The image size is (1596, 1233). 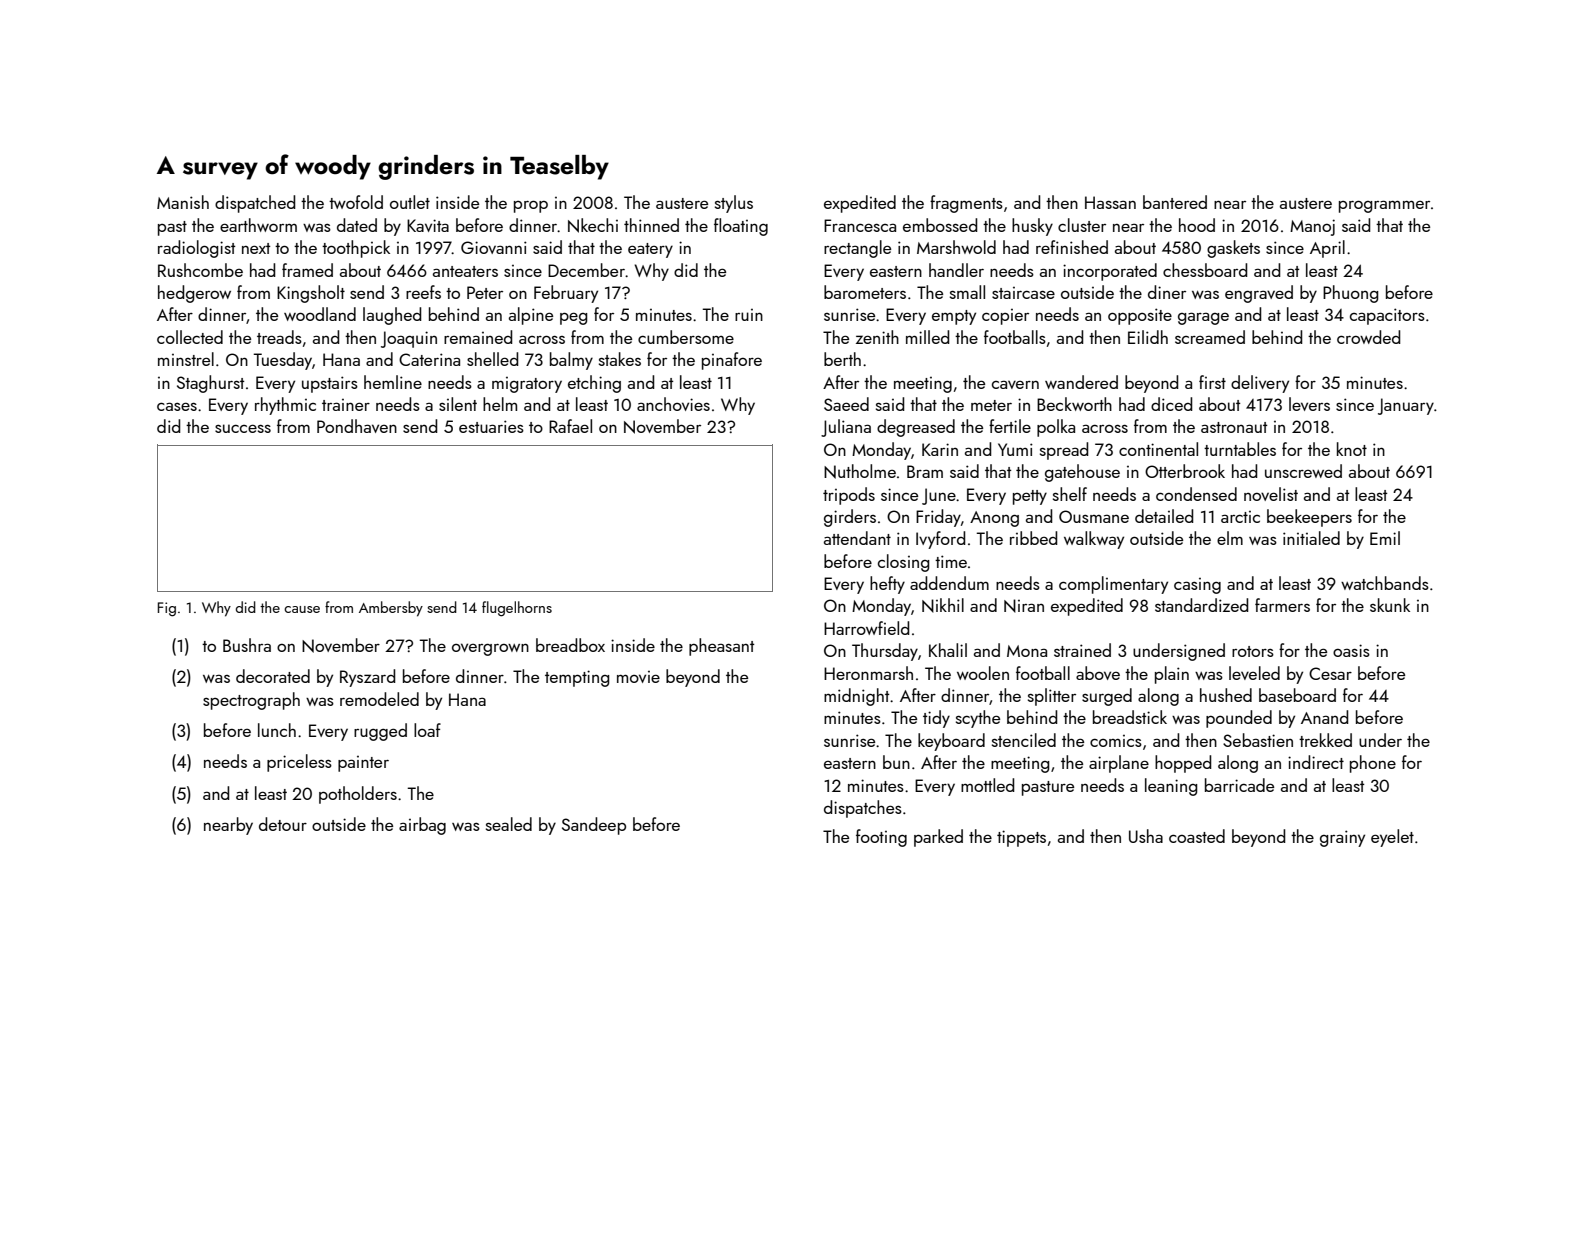 I want to click on fragments, so click(x=966, y=204).
